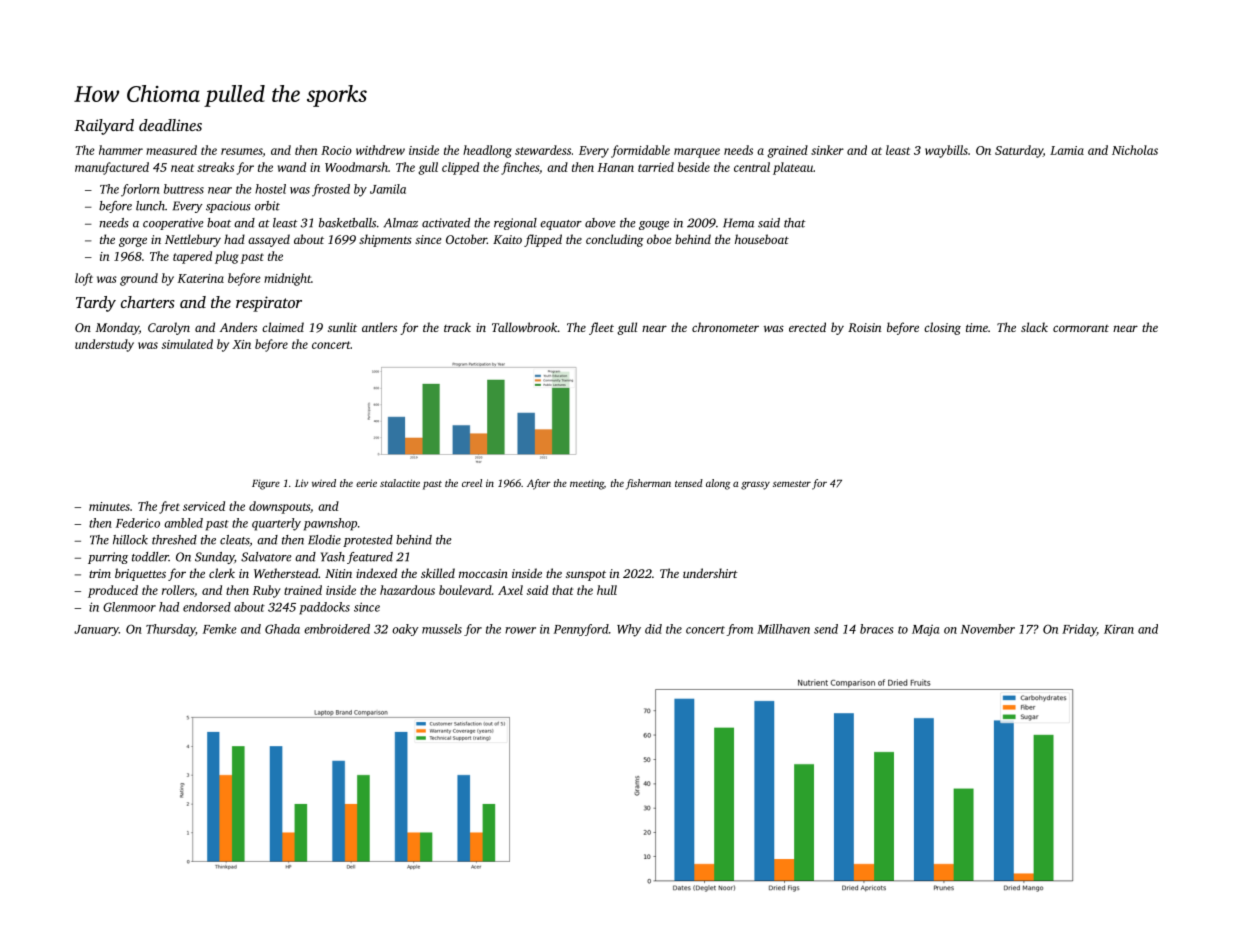 This document has height=952, width=1233. What do you see at coordinates (977, 327) in the document?
I see `time` at bounding box center [977, 327].
